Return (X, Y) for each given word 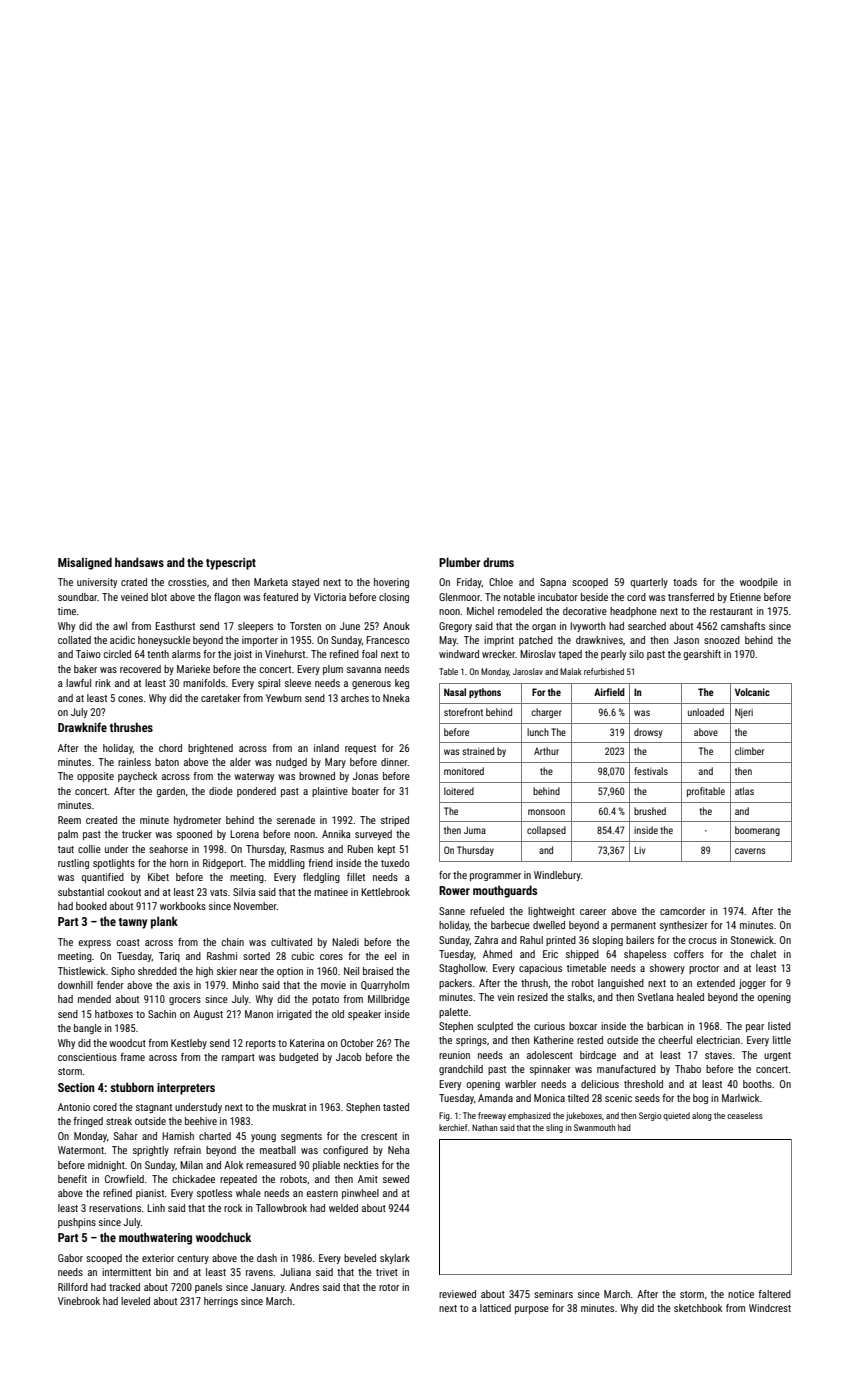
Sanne (452, 911)
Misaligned (85, 563)
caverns (750, 851)
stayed (305, 583)
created (101, 820)
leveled (135, 1301)
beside (594, 597)
